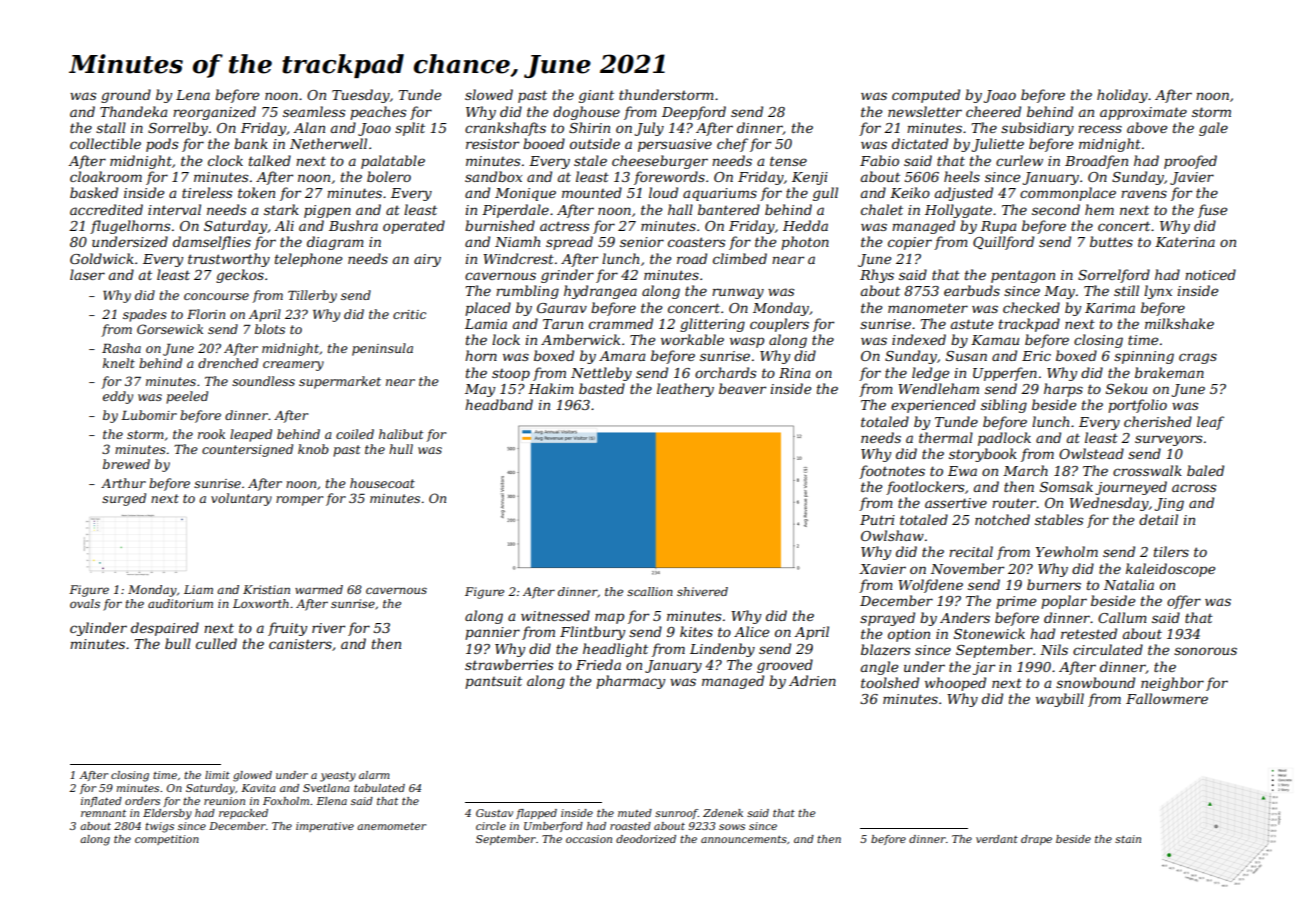 The width and height of the screenshot is (1308, 924). Describe the element at coordinates (956, 503) in the screenshot. I see `assertive` at that location.
